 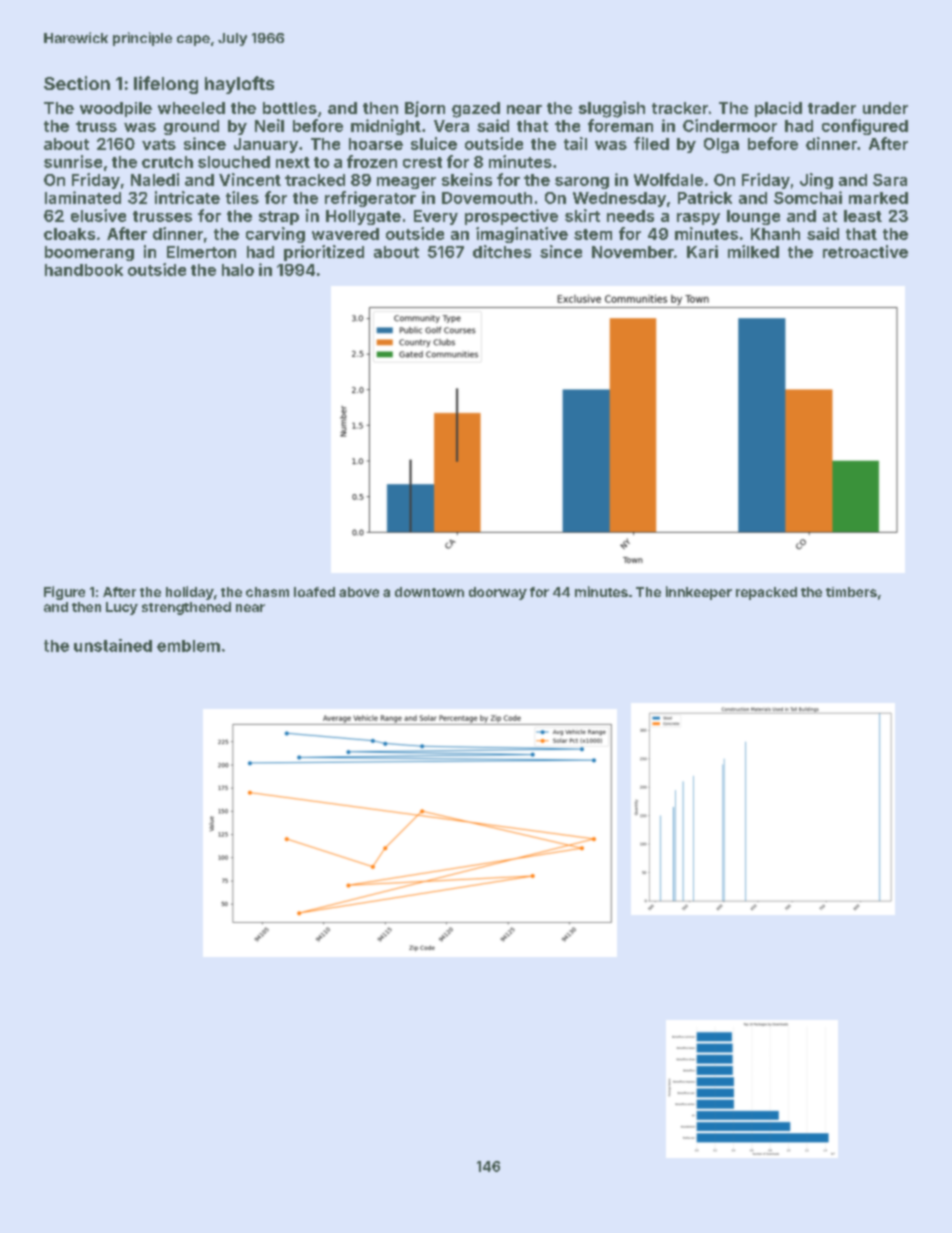 I want to click on timbers, so click(x=851, y=592).
